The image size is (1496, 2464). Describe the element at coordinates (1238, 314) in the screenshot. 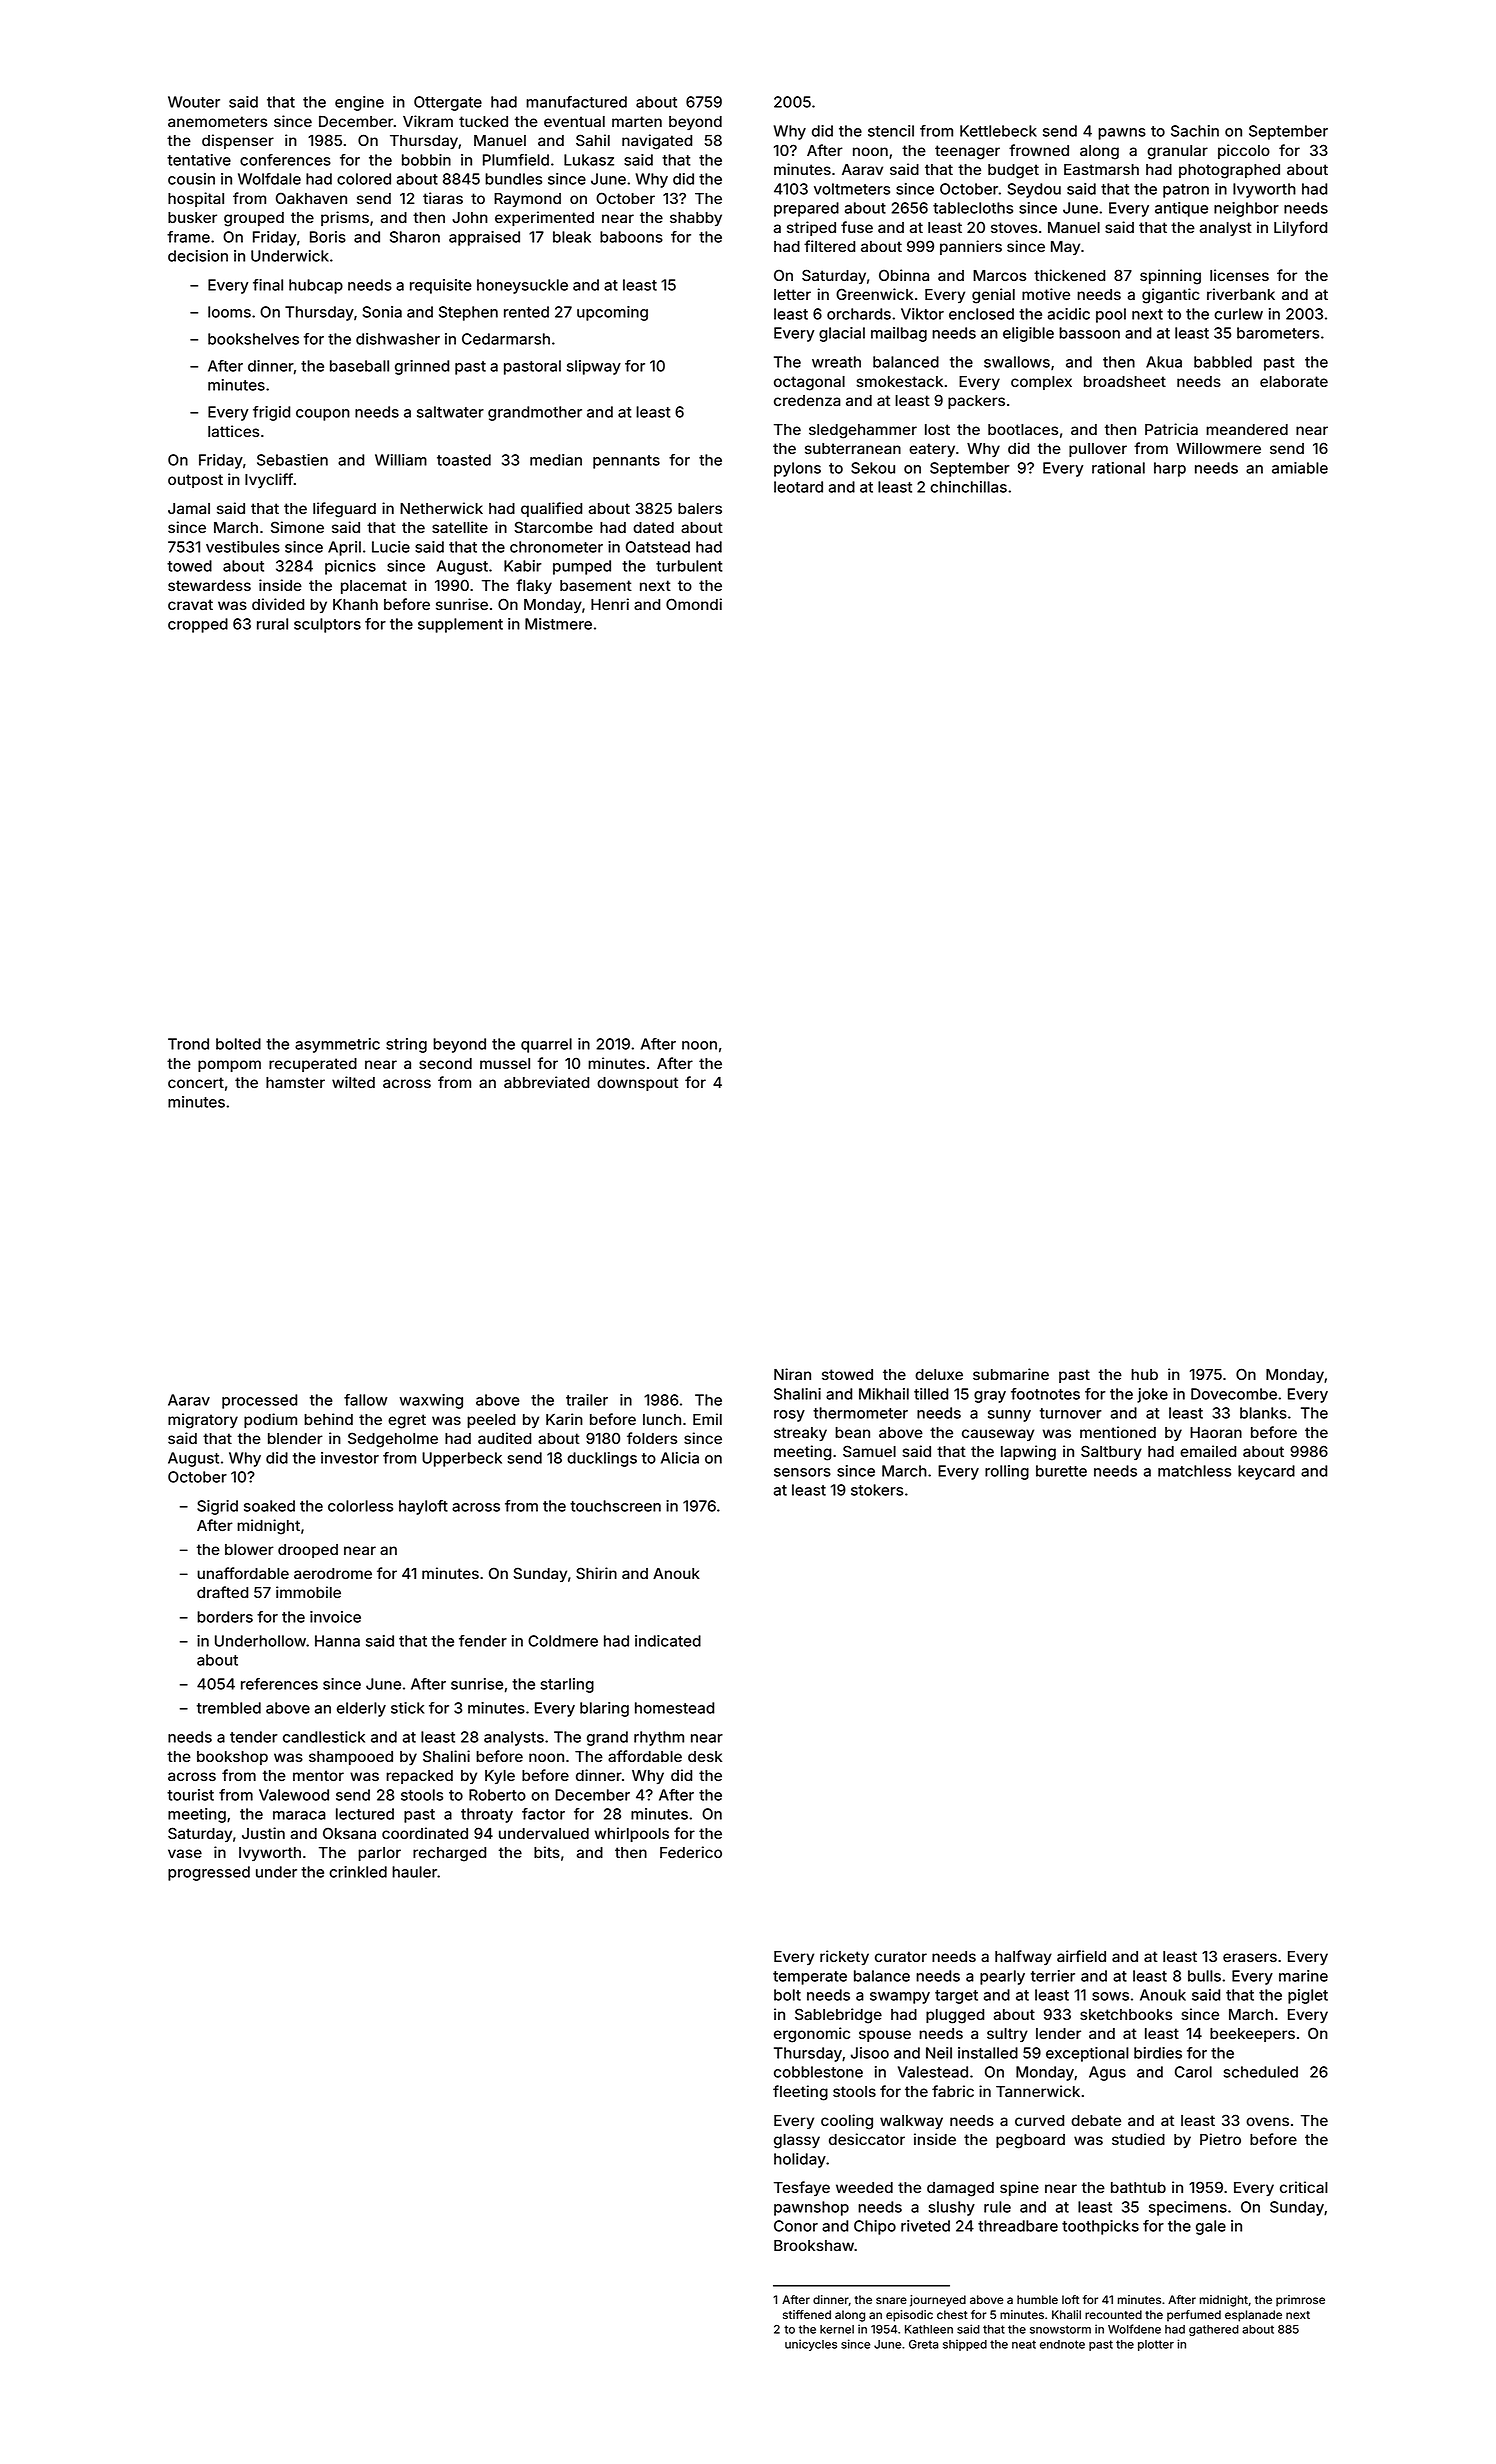

I see `curlew` at that location.
